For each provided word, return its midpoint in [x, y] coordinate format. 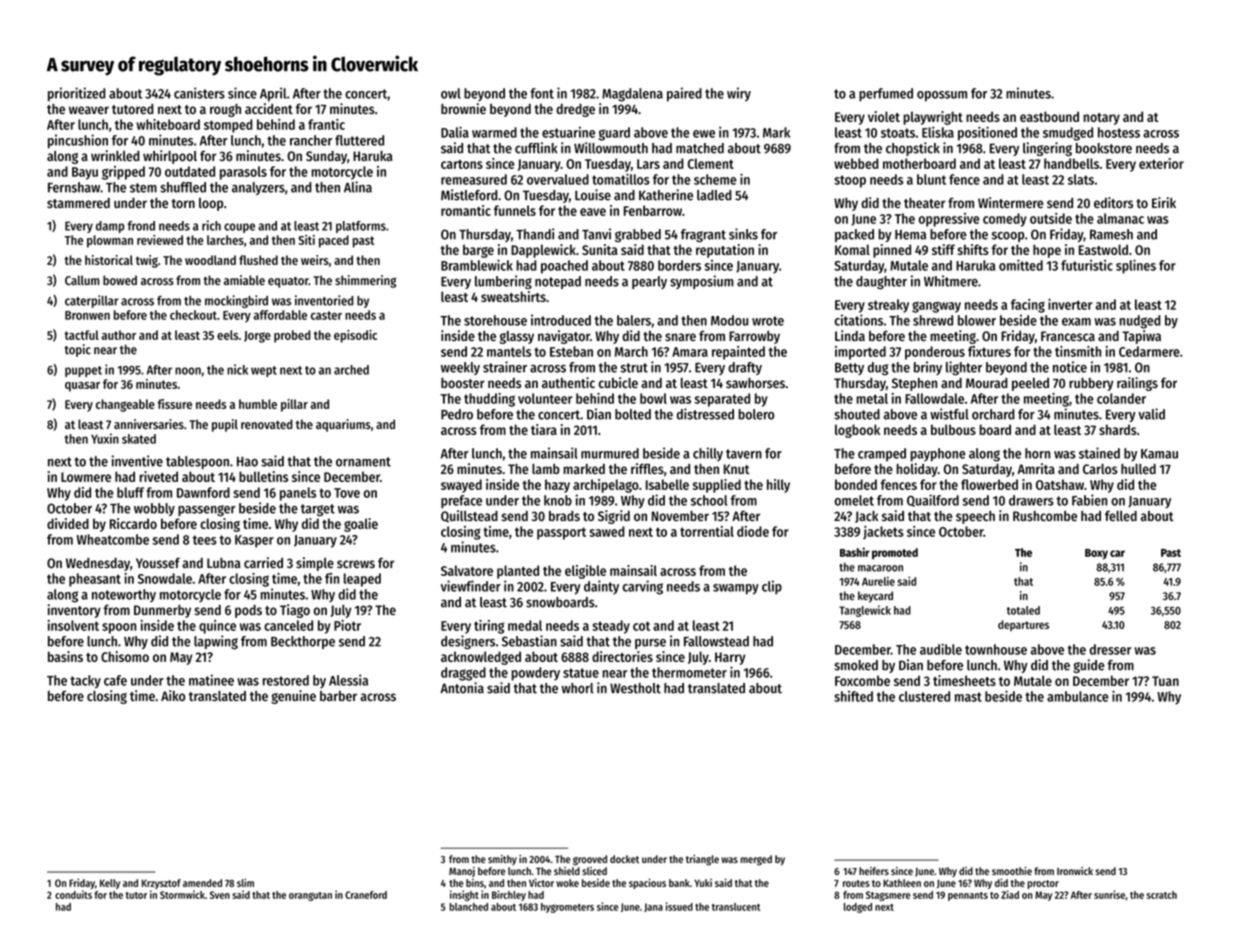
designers [468, 642]
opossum [942, 96]
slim [245, 882]
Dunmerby [162, 611]
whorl [578, 688]
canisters [199, 93]
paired [684, 94]
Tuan [1165, 681]
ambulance [1078, 696]
